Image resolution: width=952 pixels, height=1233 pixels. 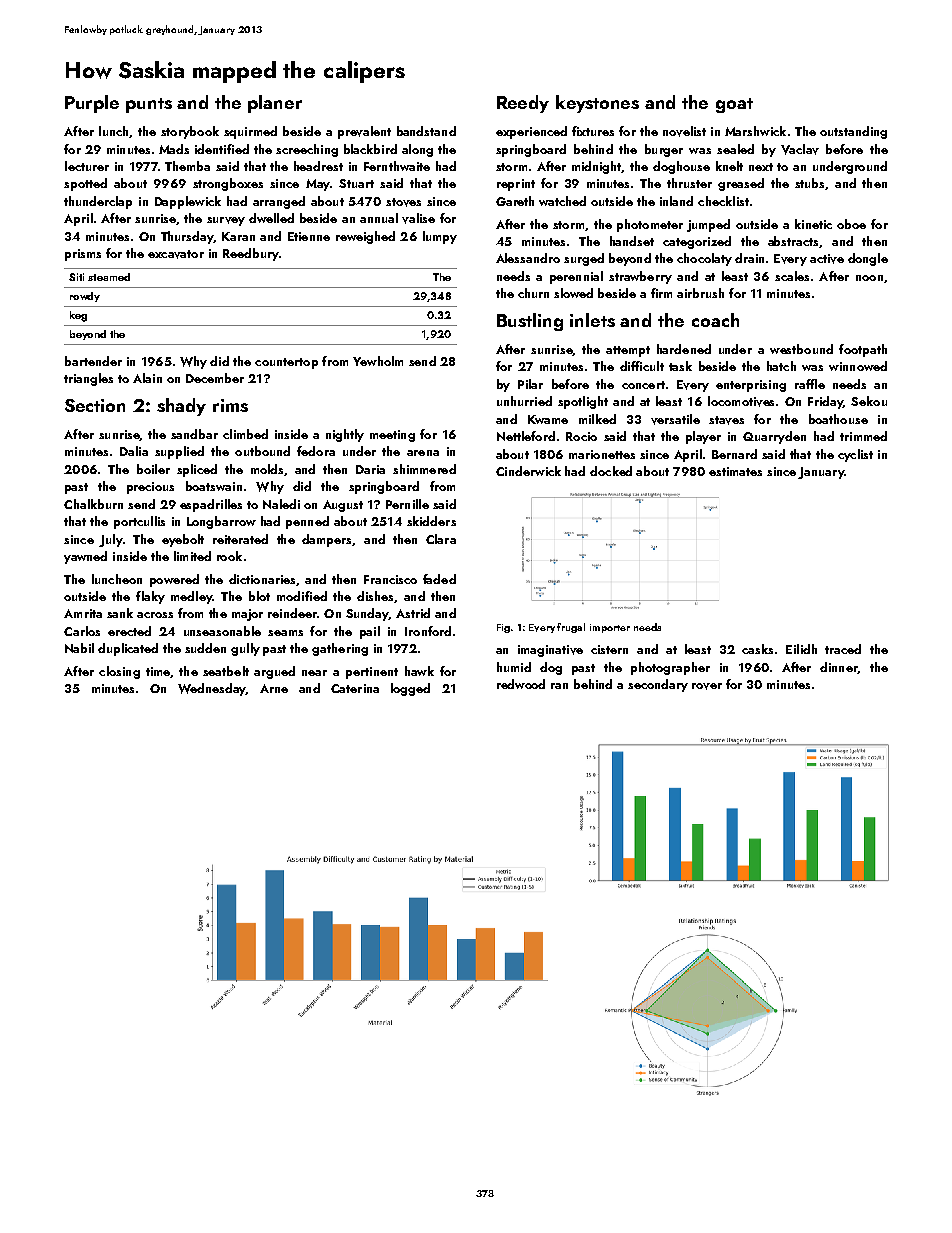 What do you see at coordinates (734, 105) in the page?
I see `goat` at bounding box center [734, 105].
